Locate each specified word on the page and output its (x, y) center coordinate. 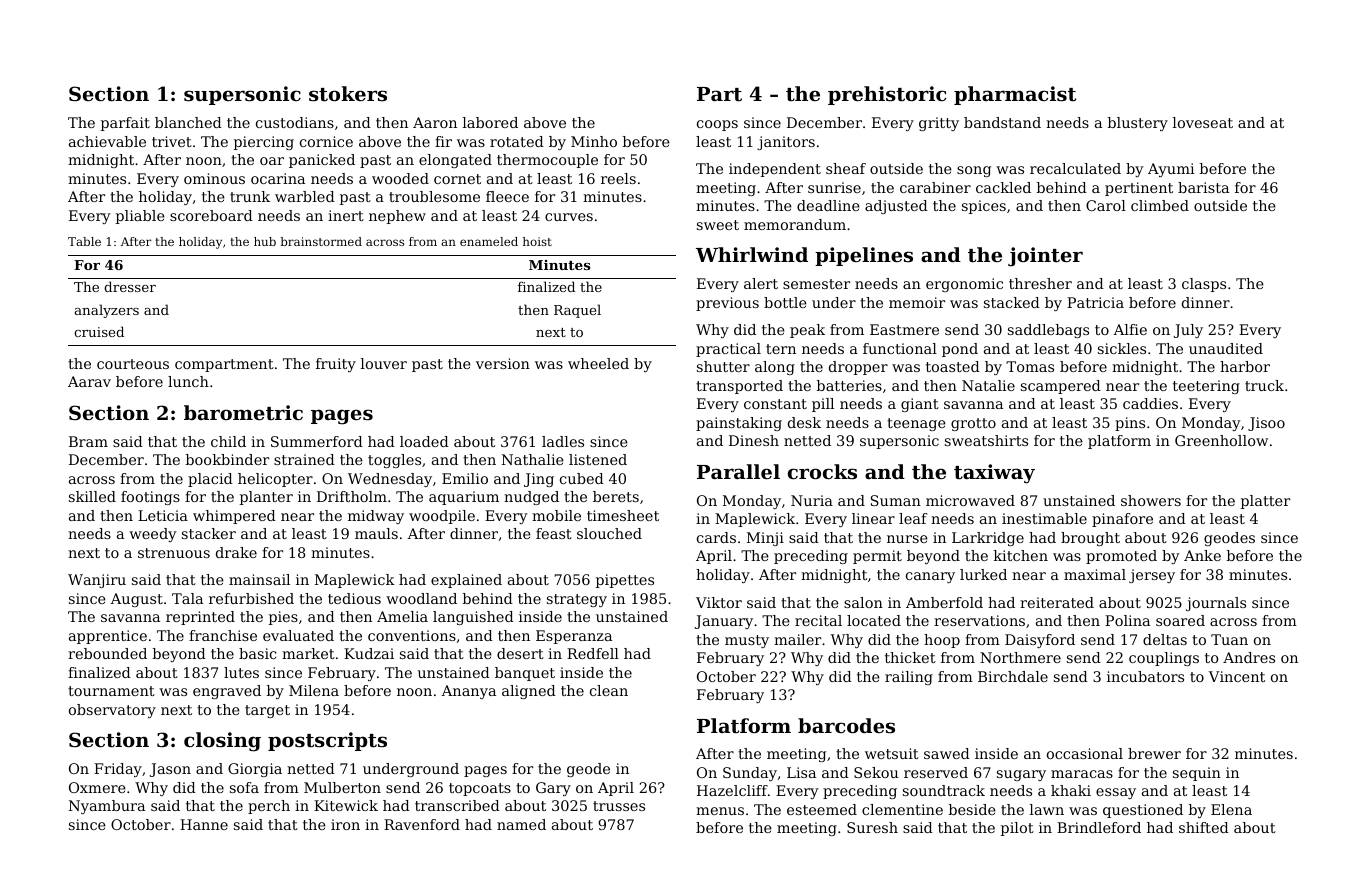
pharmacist (1015, 95)
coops (717, 125)
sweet (718, 225)
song (974, 171)
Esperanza (574, 637)
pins (1130, 424)
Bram (88, 441)
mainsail (259, 579)
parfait (125, 124)
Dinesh (754, 440)
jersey (1152, 576)
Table (84, 241)
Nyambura (107, 807)
